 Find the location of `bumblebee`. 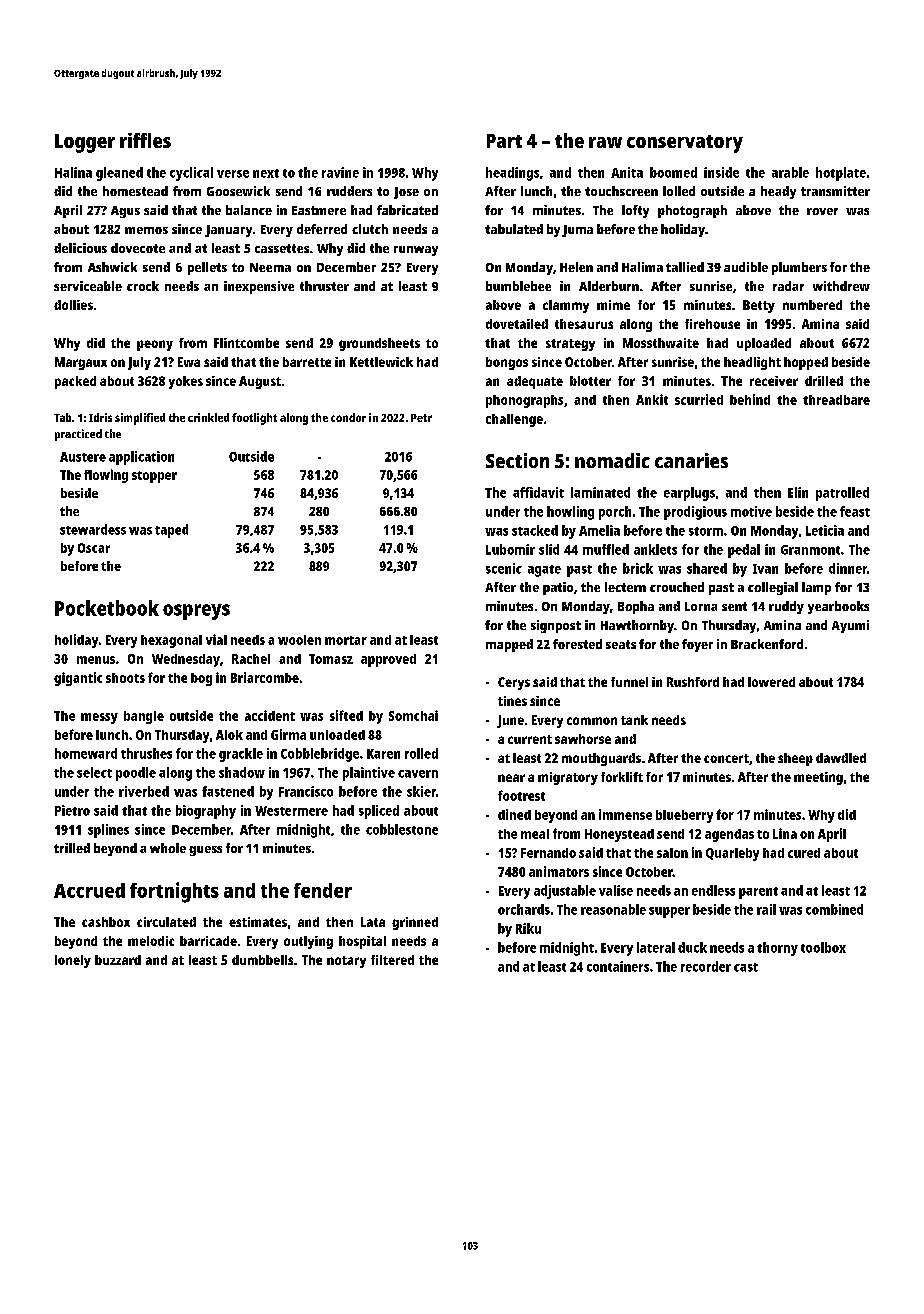

bumblebee is located at coordinates (518, 286).
